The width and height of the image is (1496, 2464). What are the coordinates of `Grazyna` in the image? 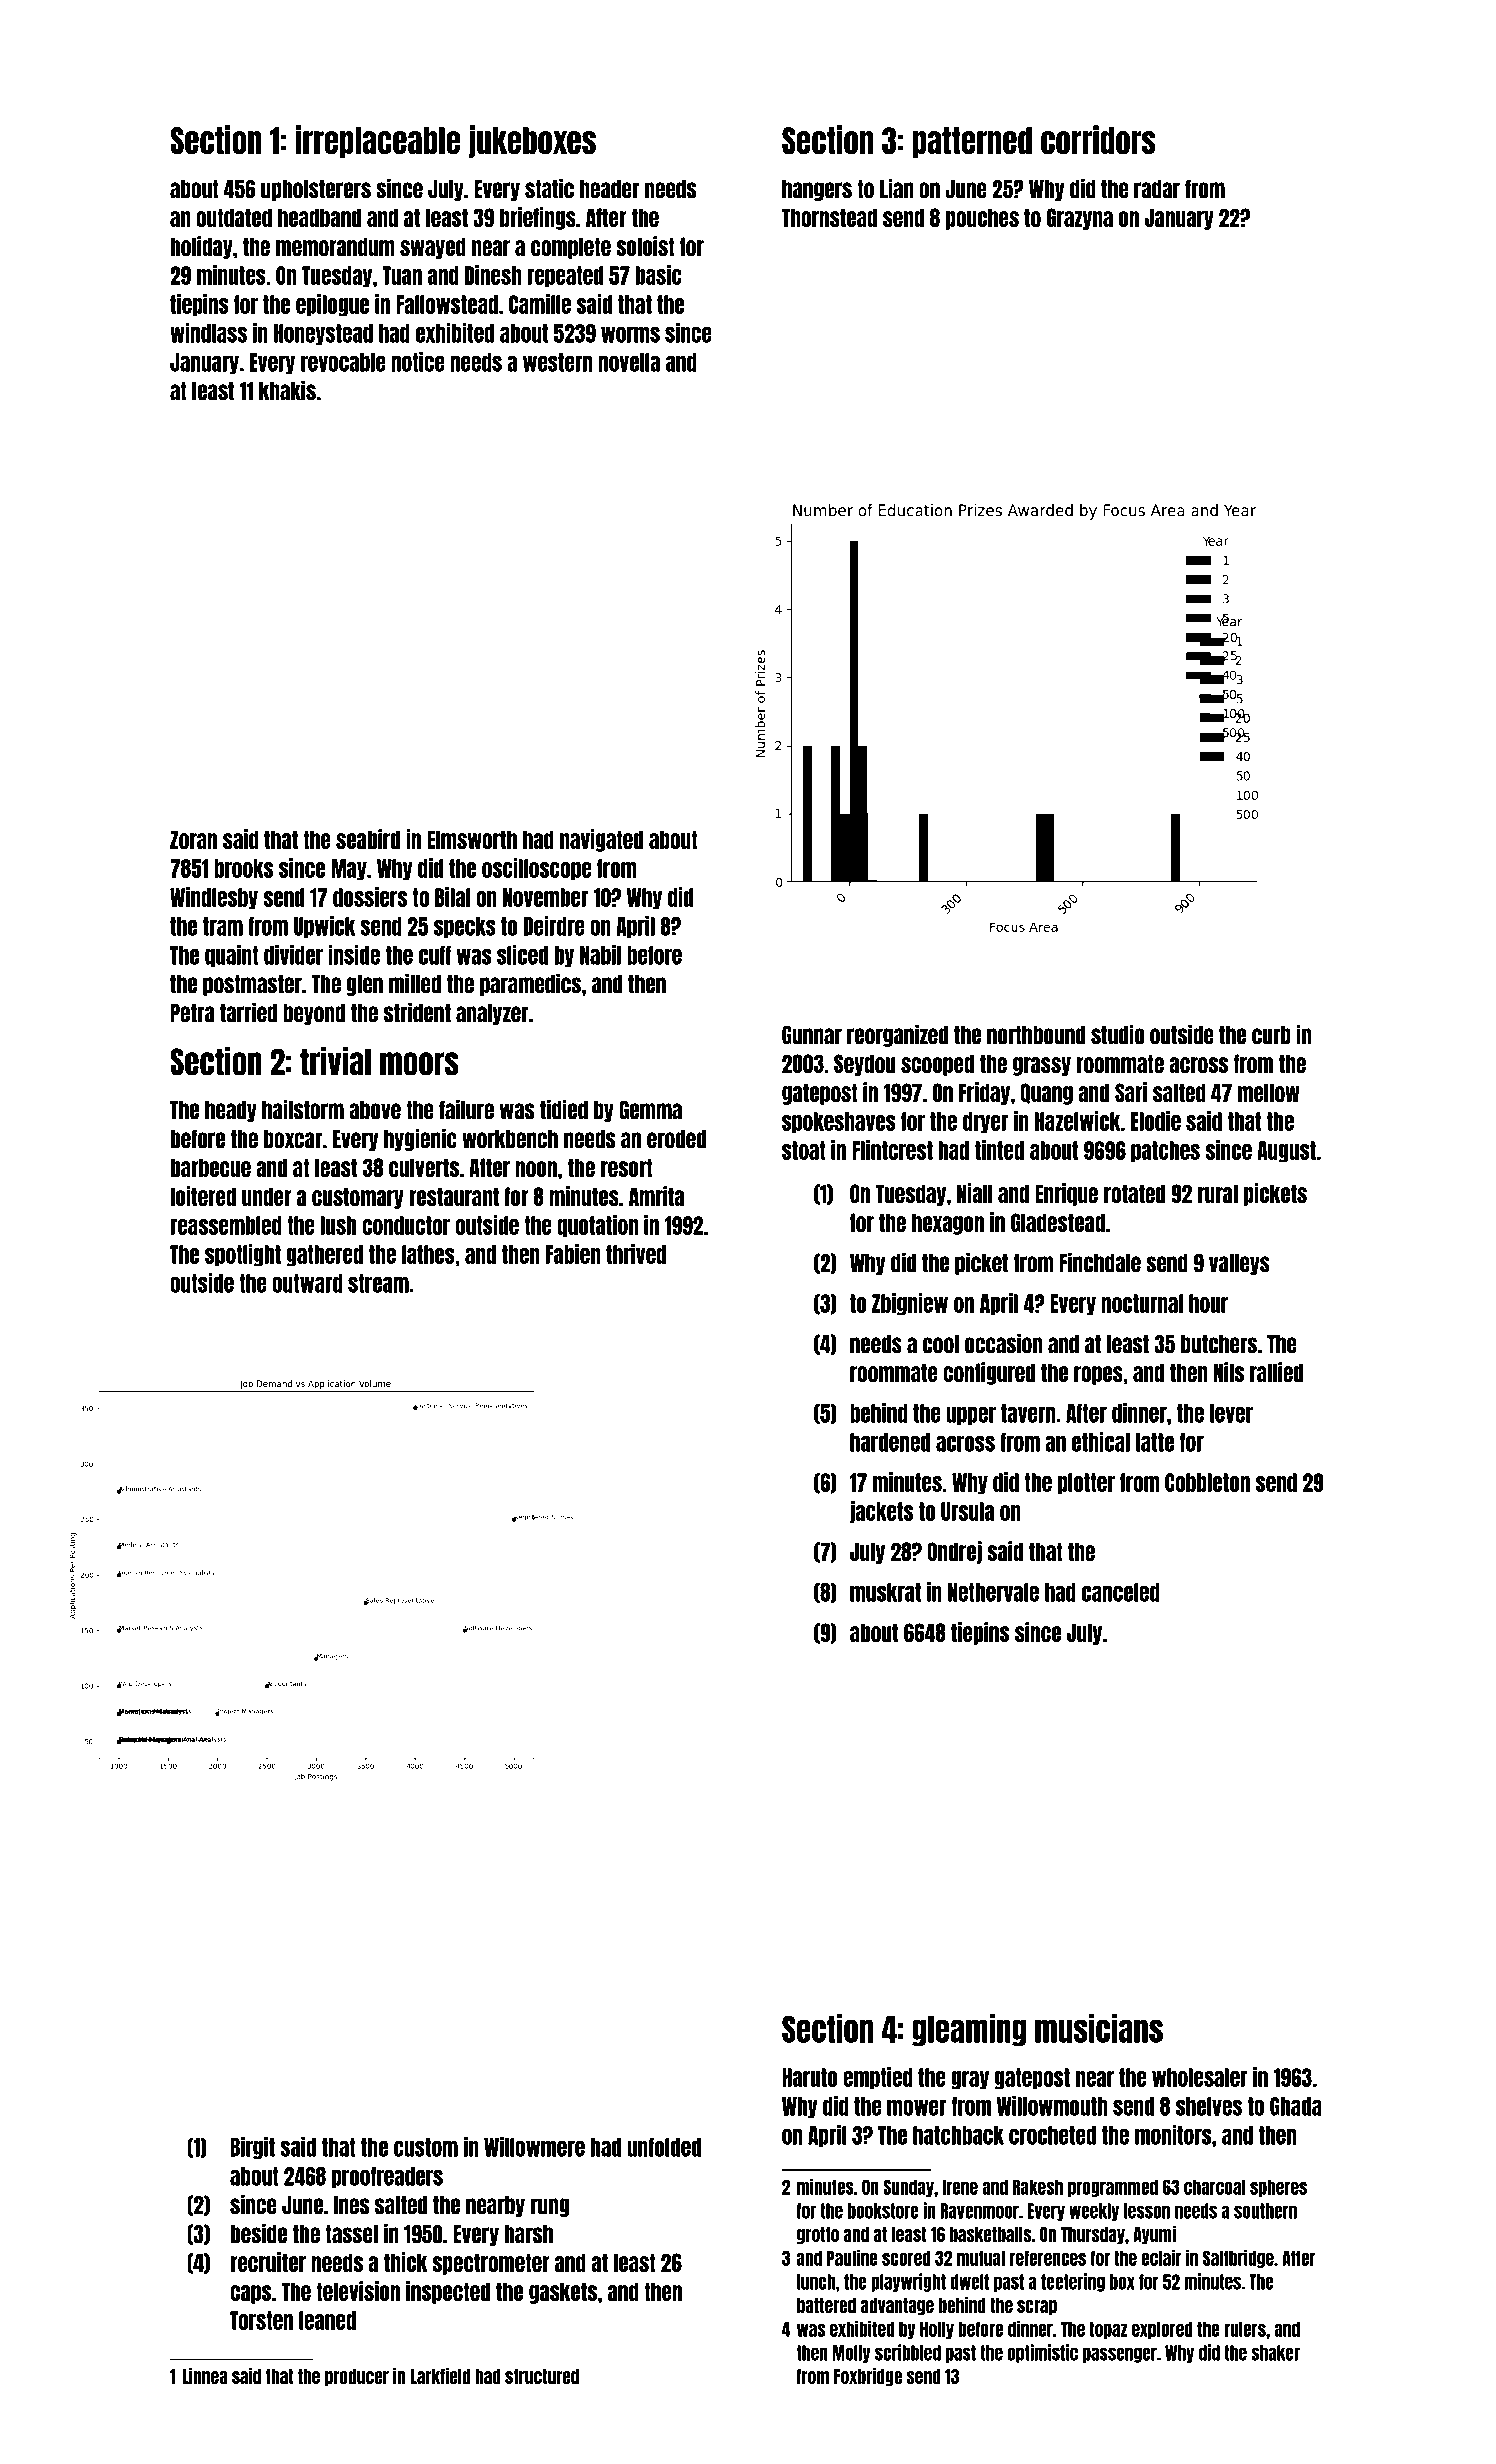 It's located at (1080, 219).
